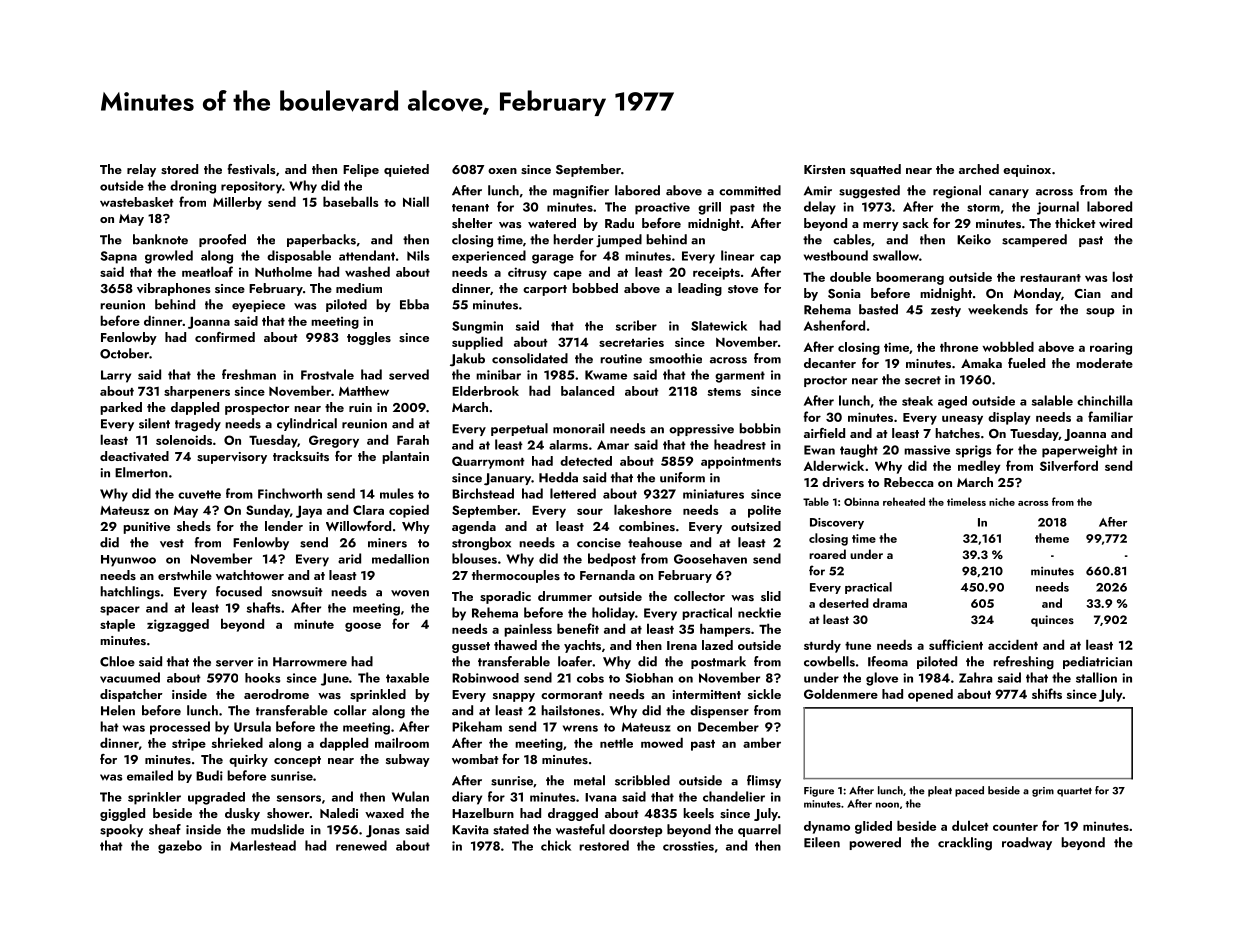  What do you see at coordinates (599, 543) in the page?
I see `concise` at bounding box center [599, 543].
